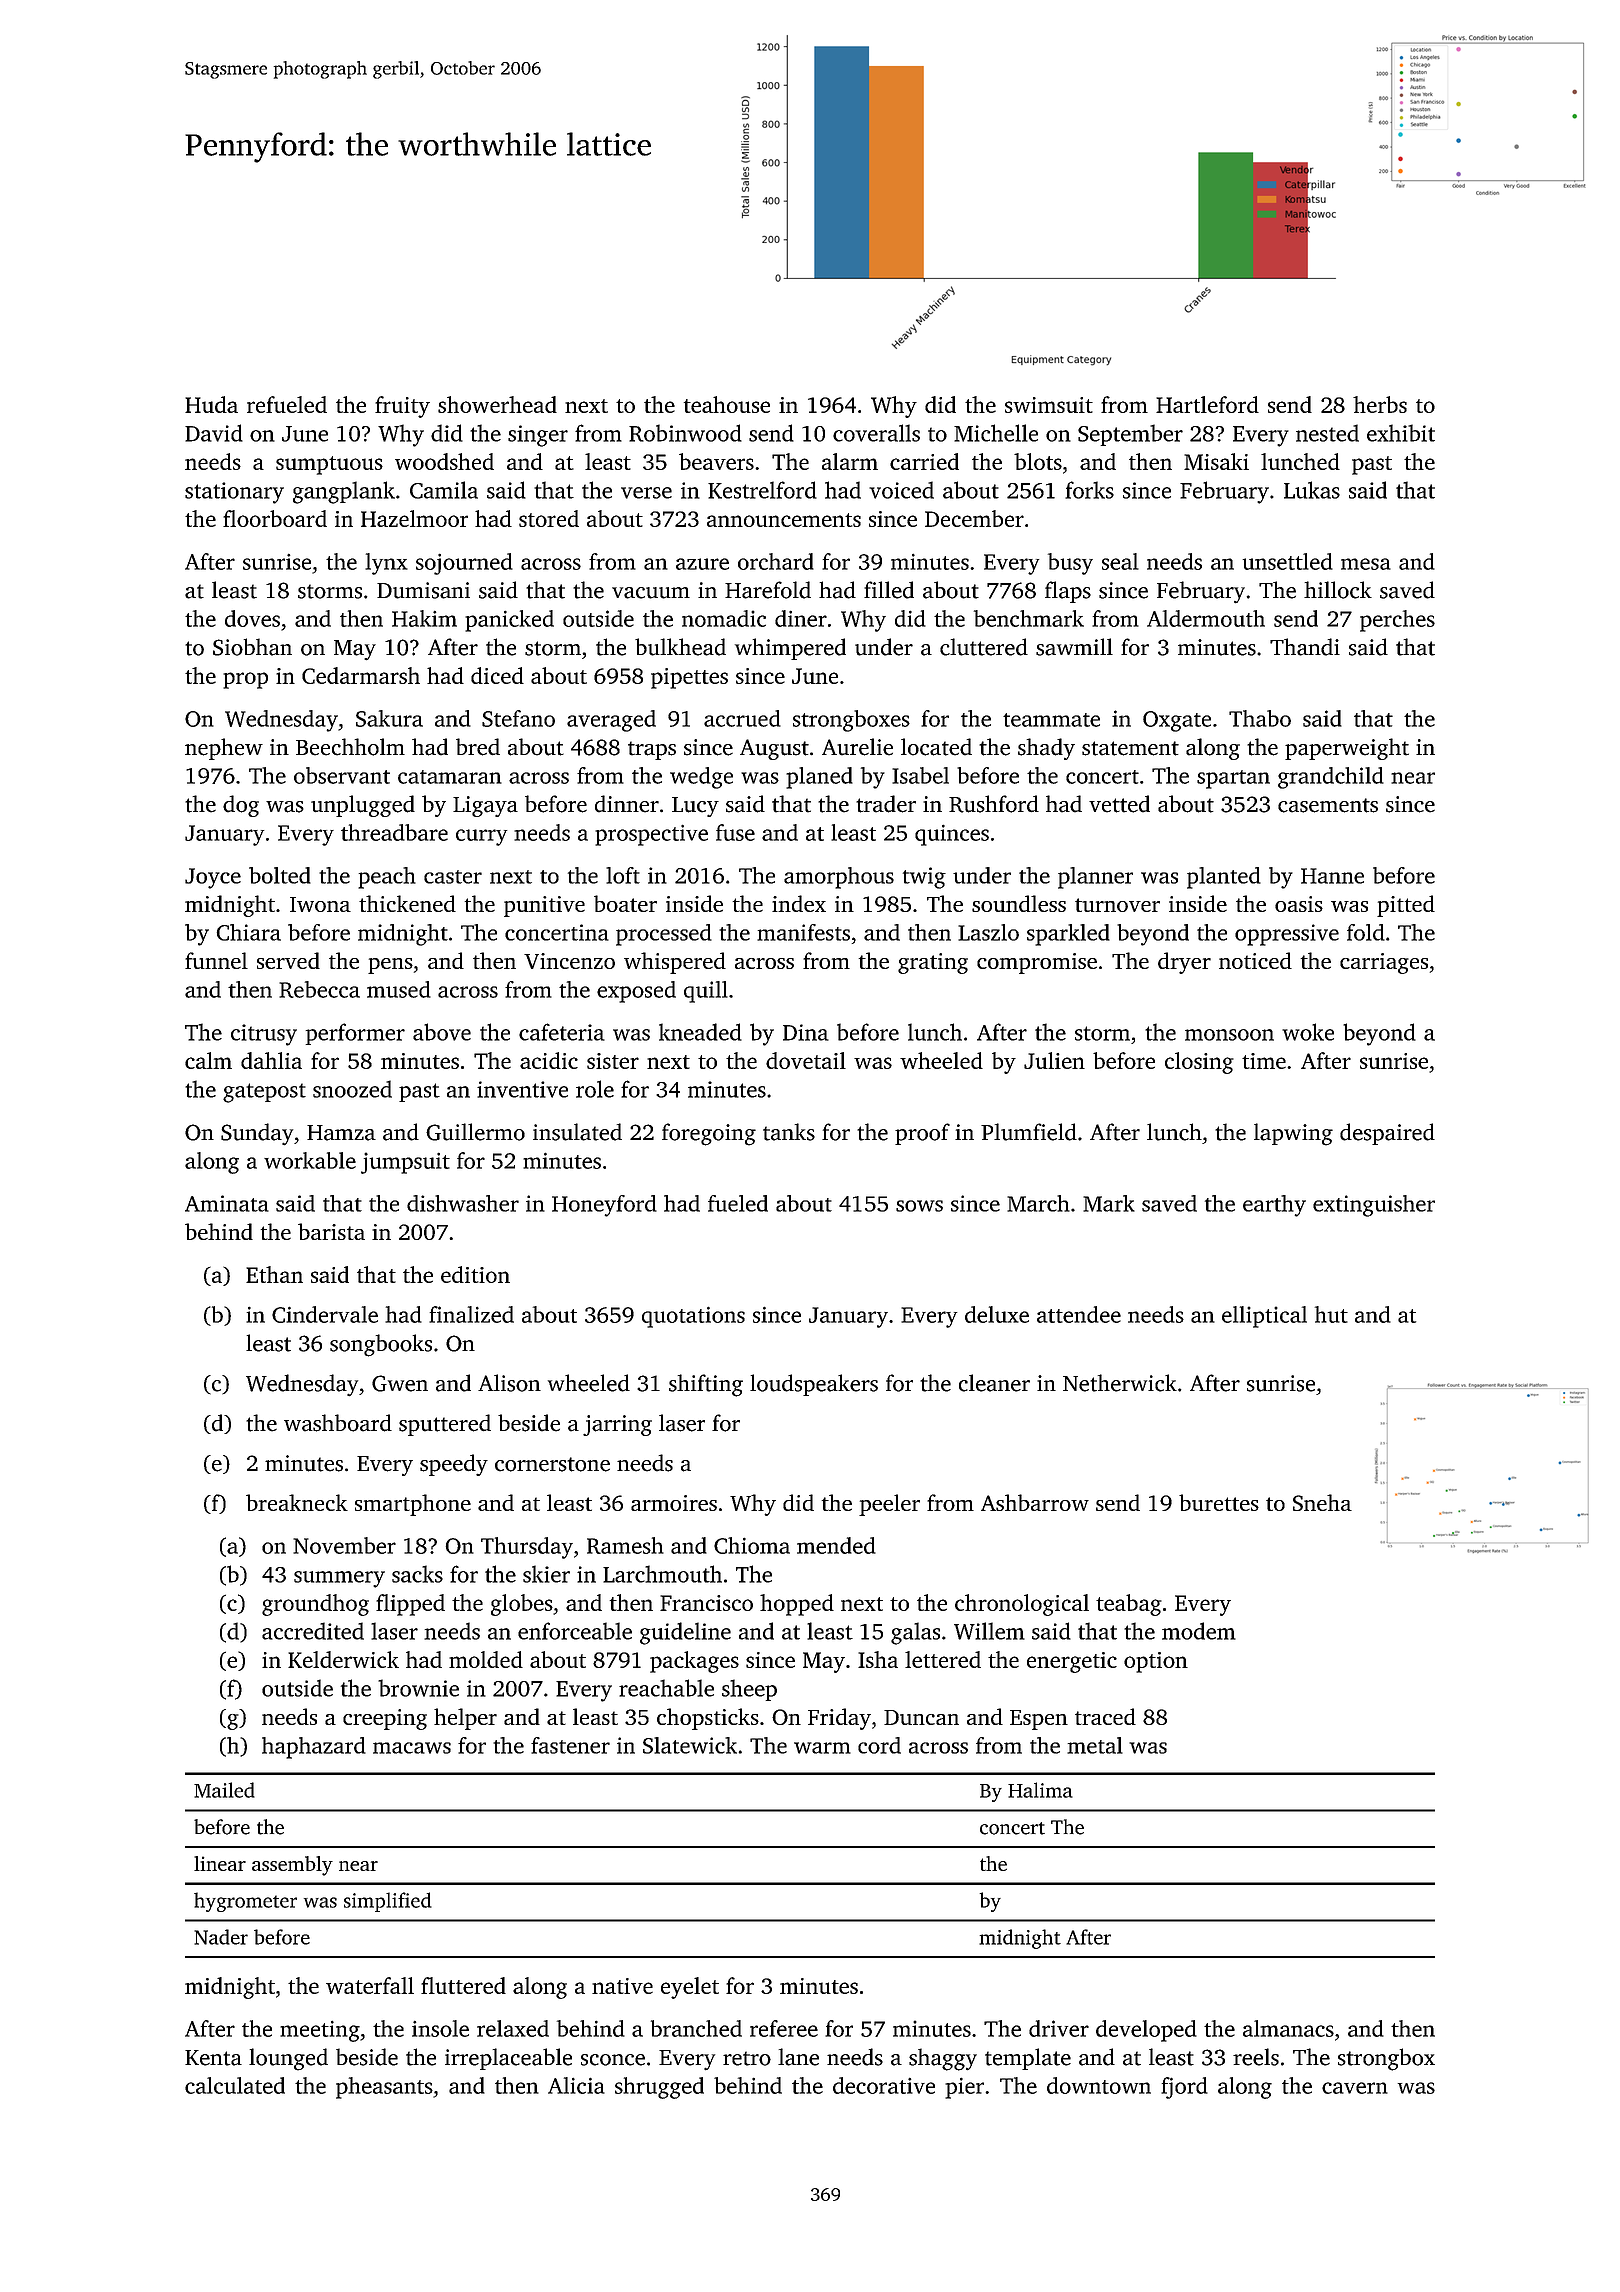 This document has height=2292, width=1620. Describe the element at coordinates (822, 1748) in the document. I see `warm` at that location.
